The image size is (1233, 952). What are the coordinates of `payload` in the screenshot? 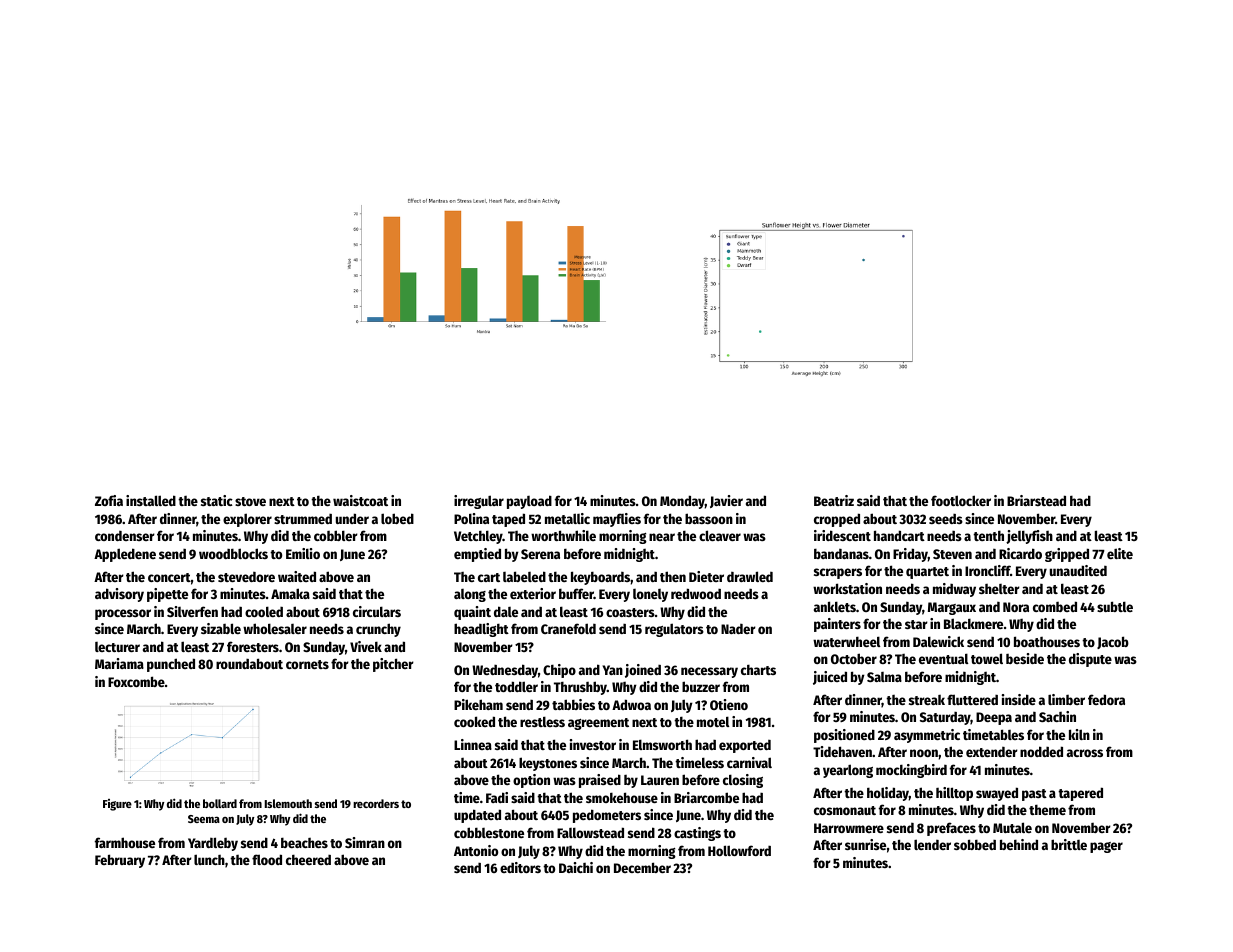 It's located at (529, 502).
